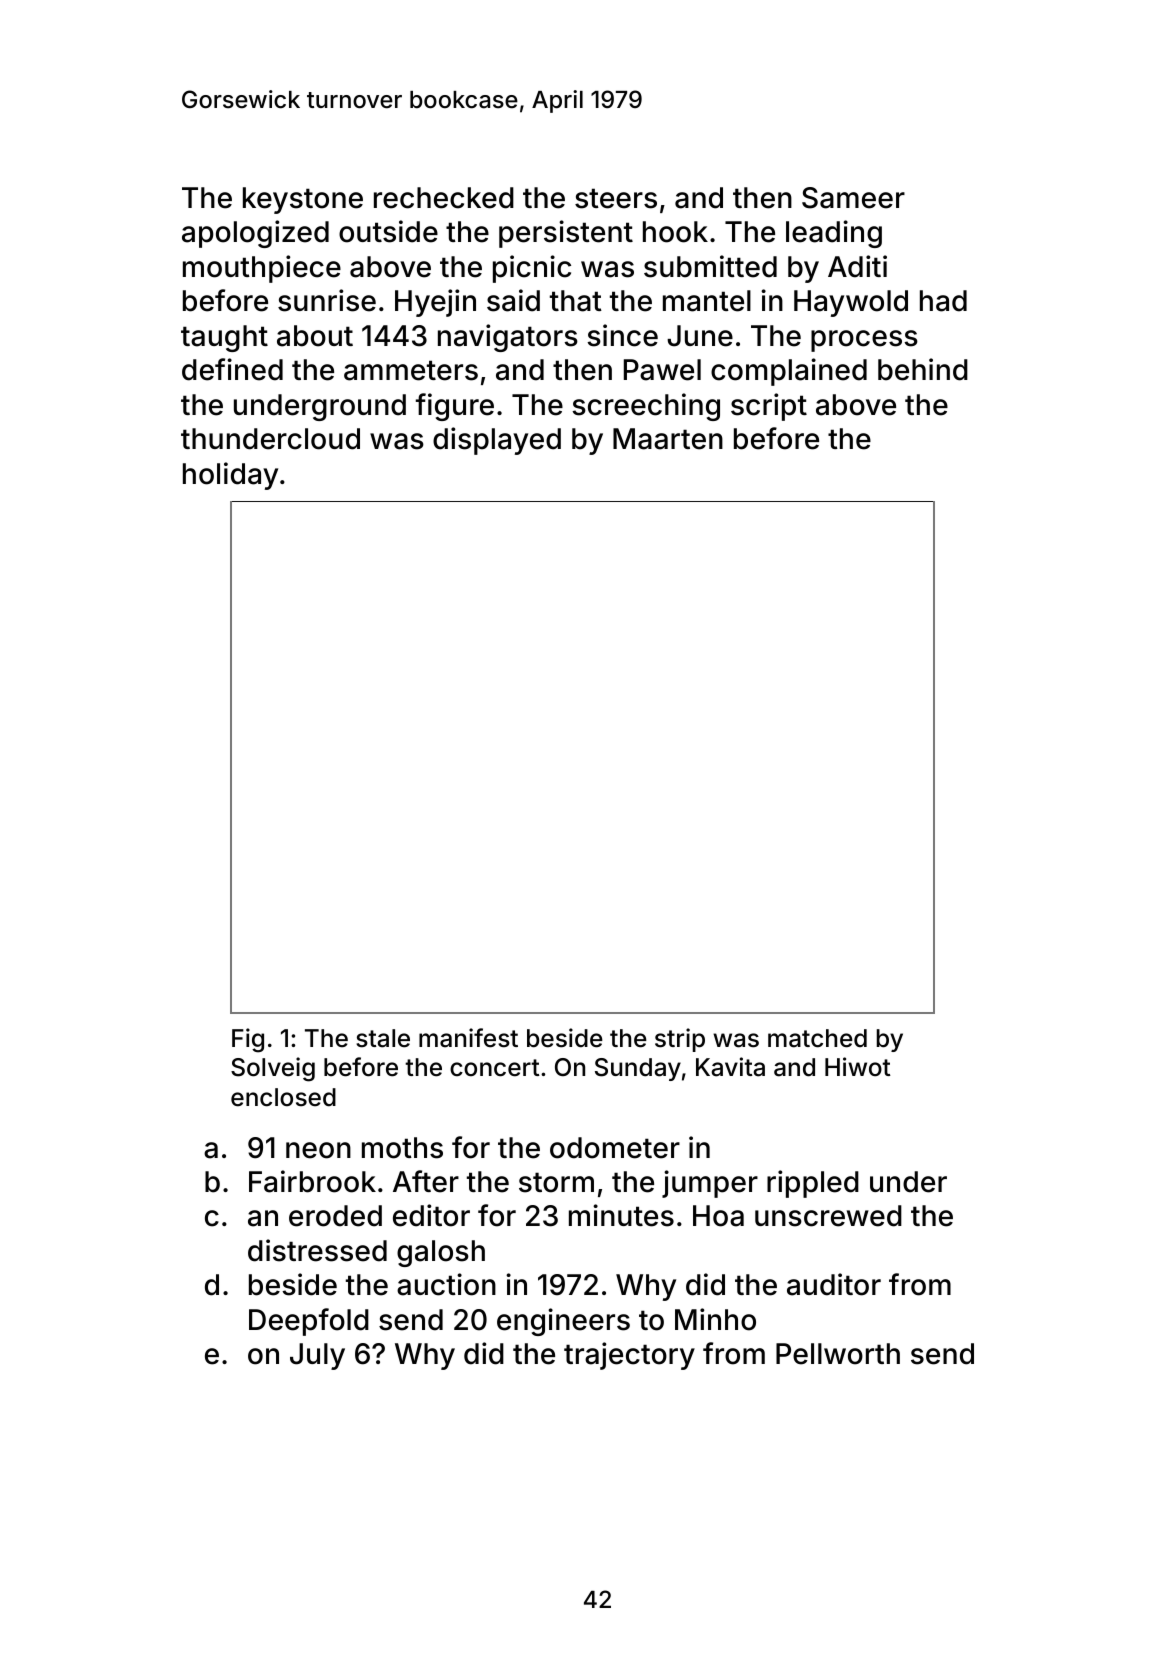 The height and width of the image is (1654, 1165). What do you see at coordinates (629, 1356) in the image?
I see `trajectory` at bounding box center [629, 1356].
